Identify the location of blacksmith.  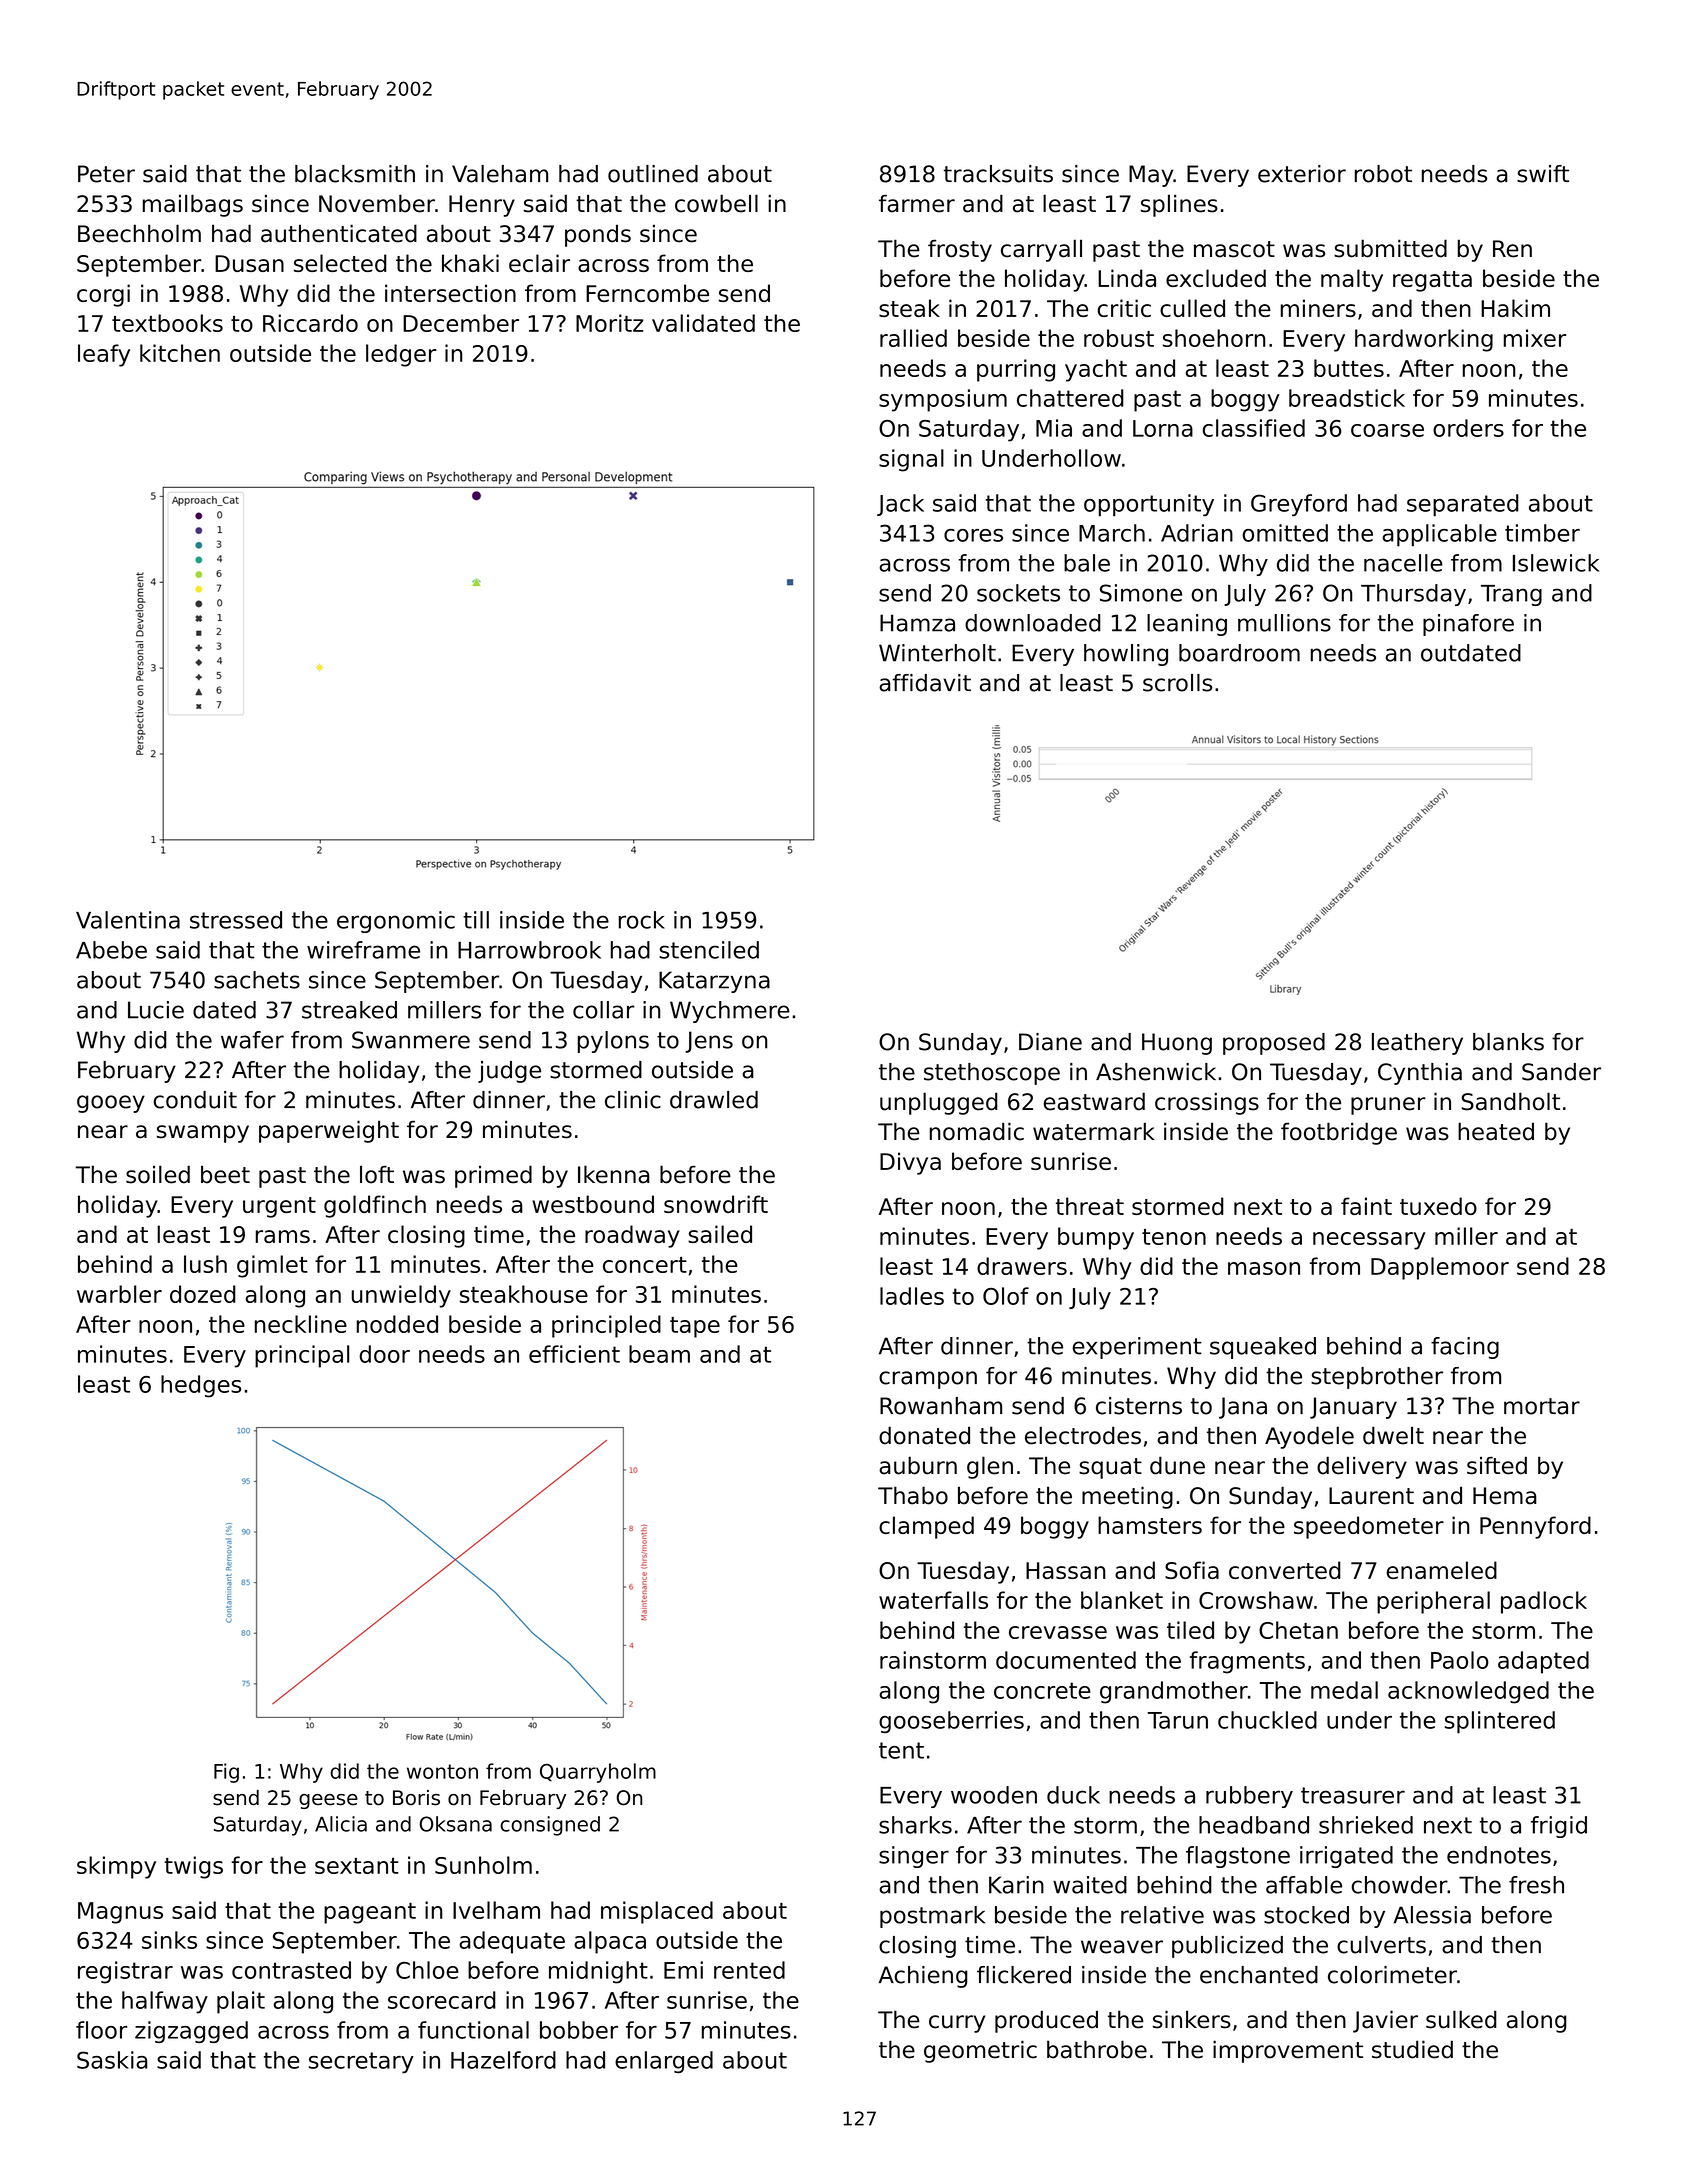
(355, 174).
